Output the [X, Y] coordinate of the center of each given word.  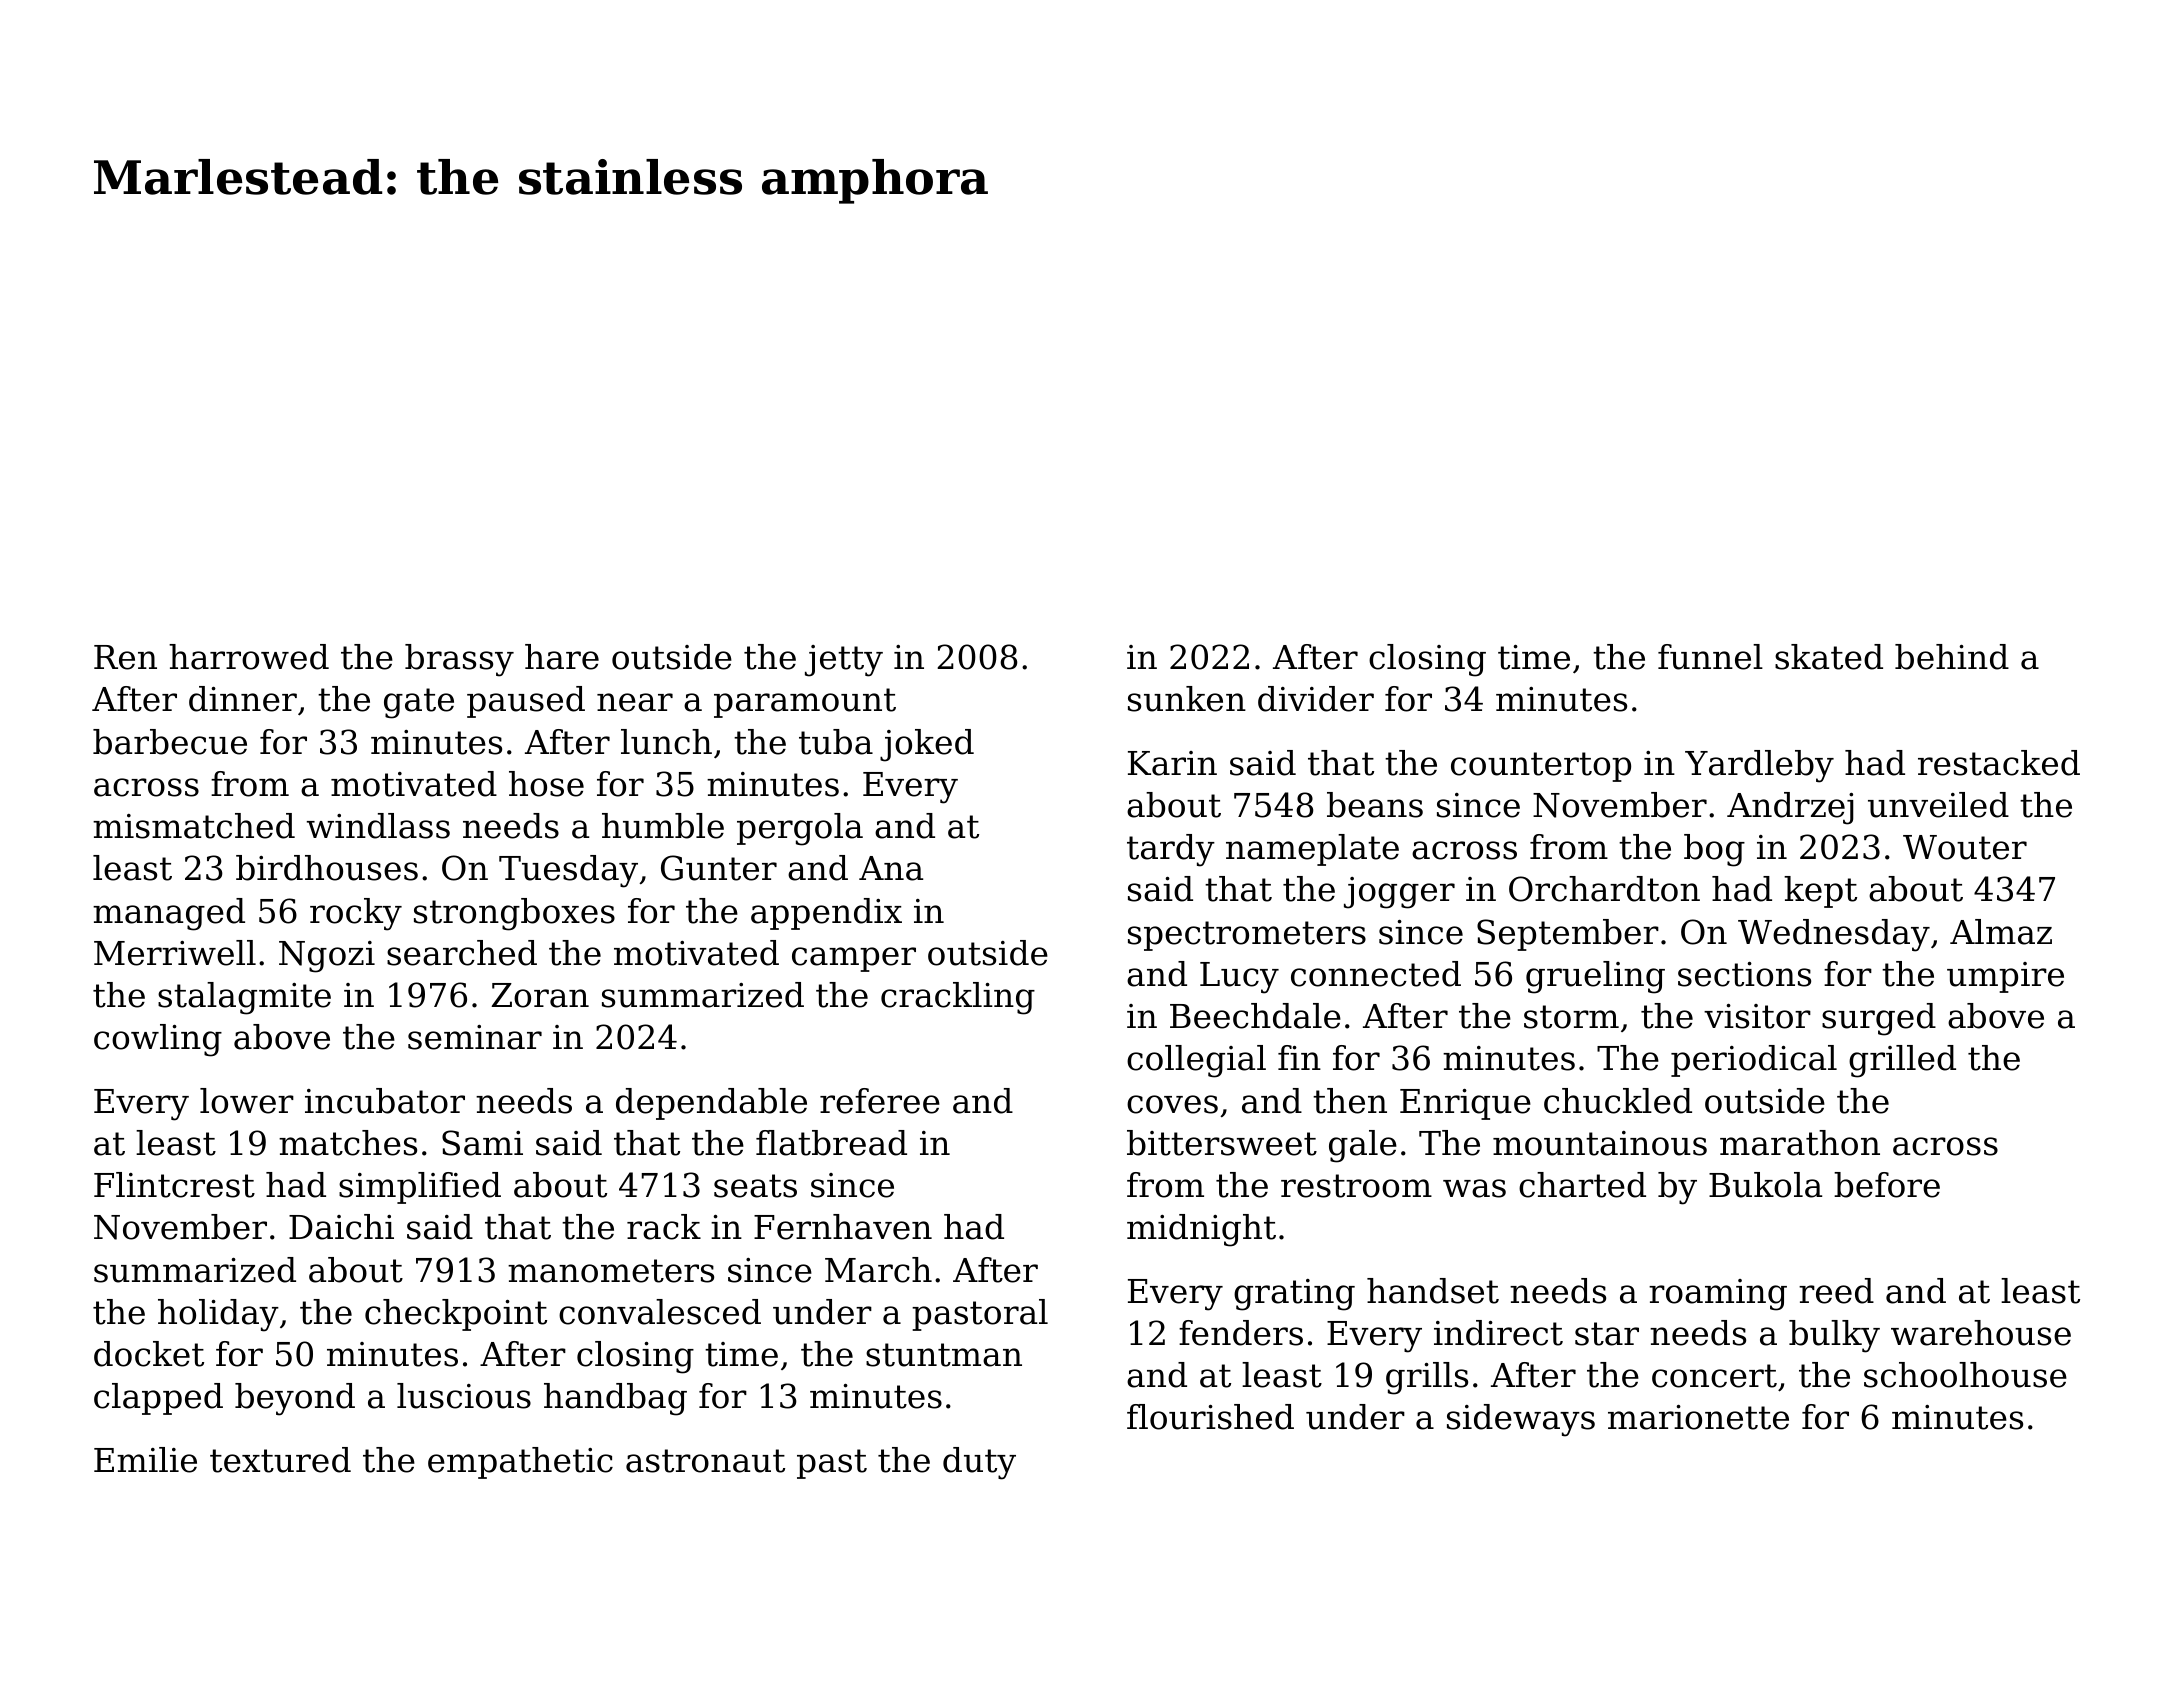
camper [854, 959]
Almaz [2001, 932]
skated [1829, 657]
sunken [1187, 699]
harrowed [249, 657]
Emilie [145, 1460]
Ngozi [327, 957]
